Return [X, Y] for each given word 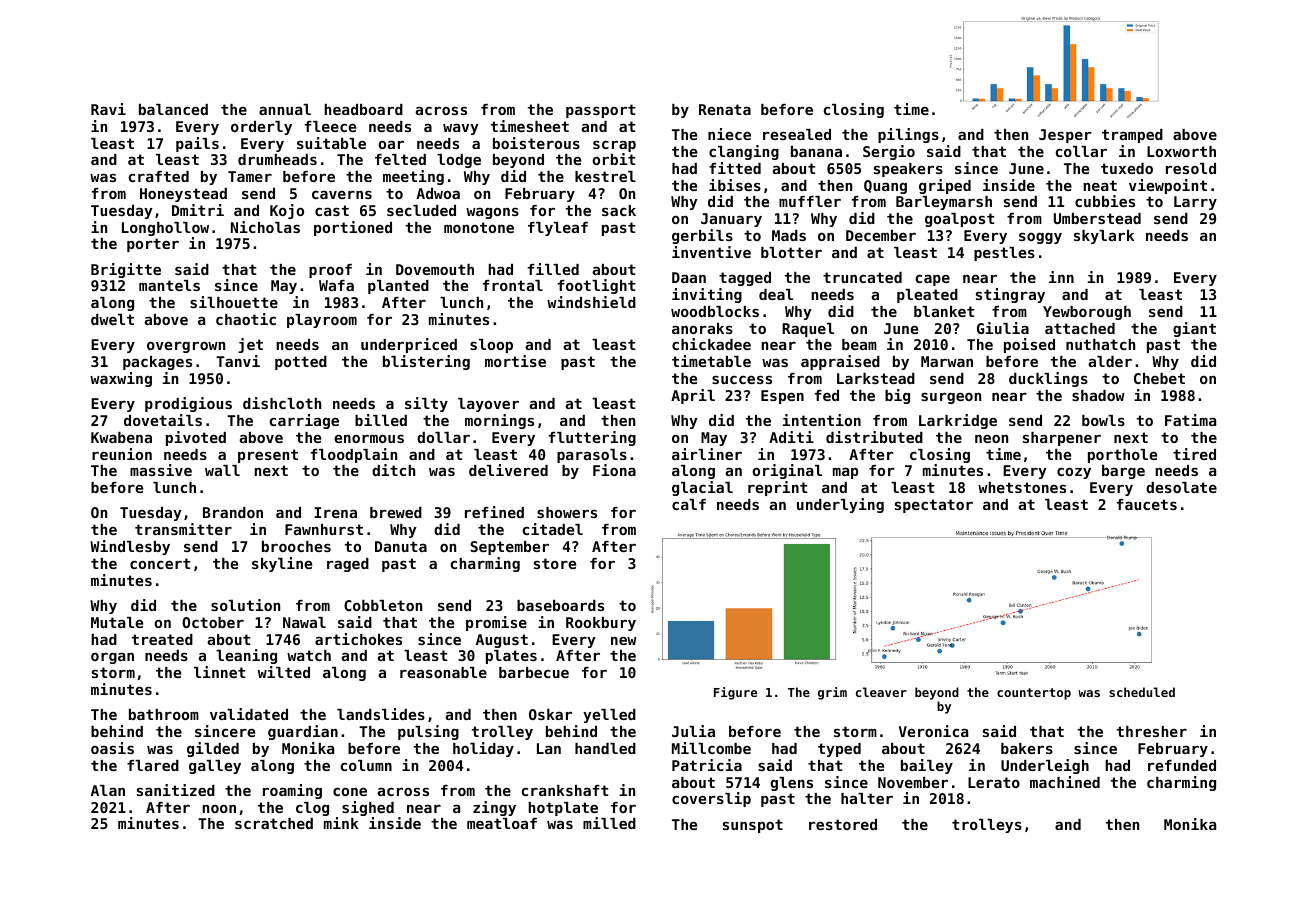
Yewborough [1087, 313]
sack [619, 210]
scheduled [1142, 692]
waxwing [121, 379]
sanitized [176, 790]
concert [160, 563]
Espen [782, 397]
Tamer [250, 176]
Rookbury [601, 624]
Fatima [1190, 420]
